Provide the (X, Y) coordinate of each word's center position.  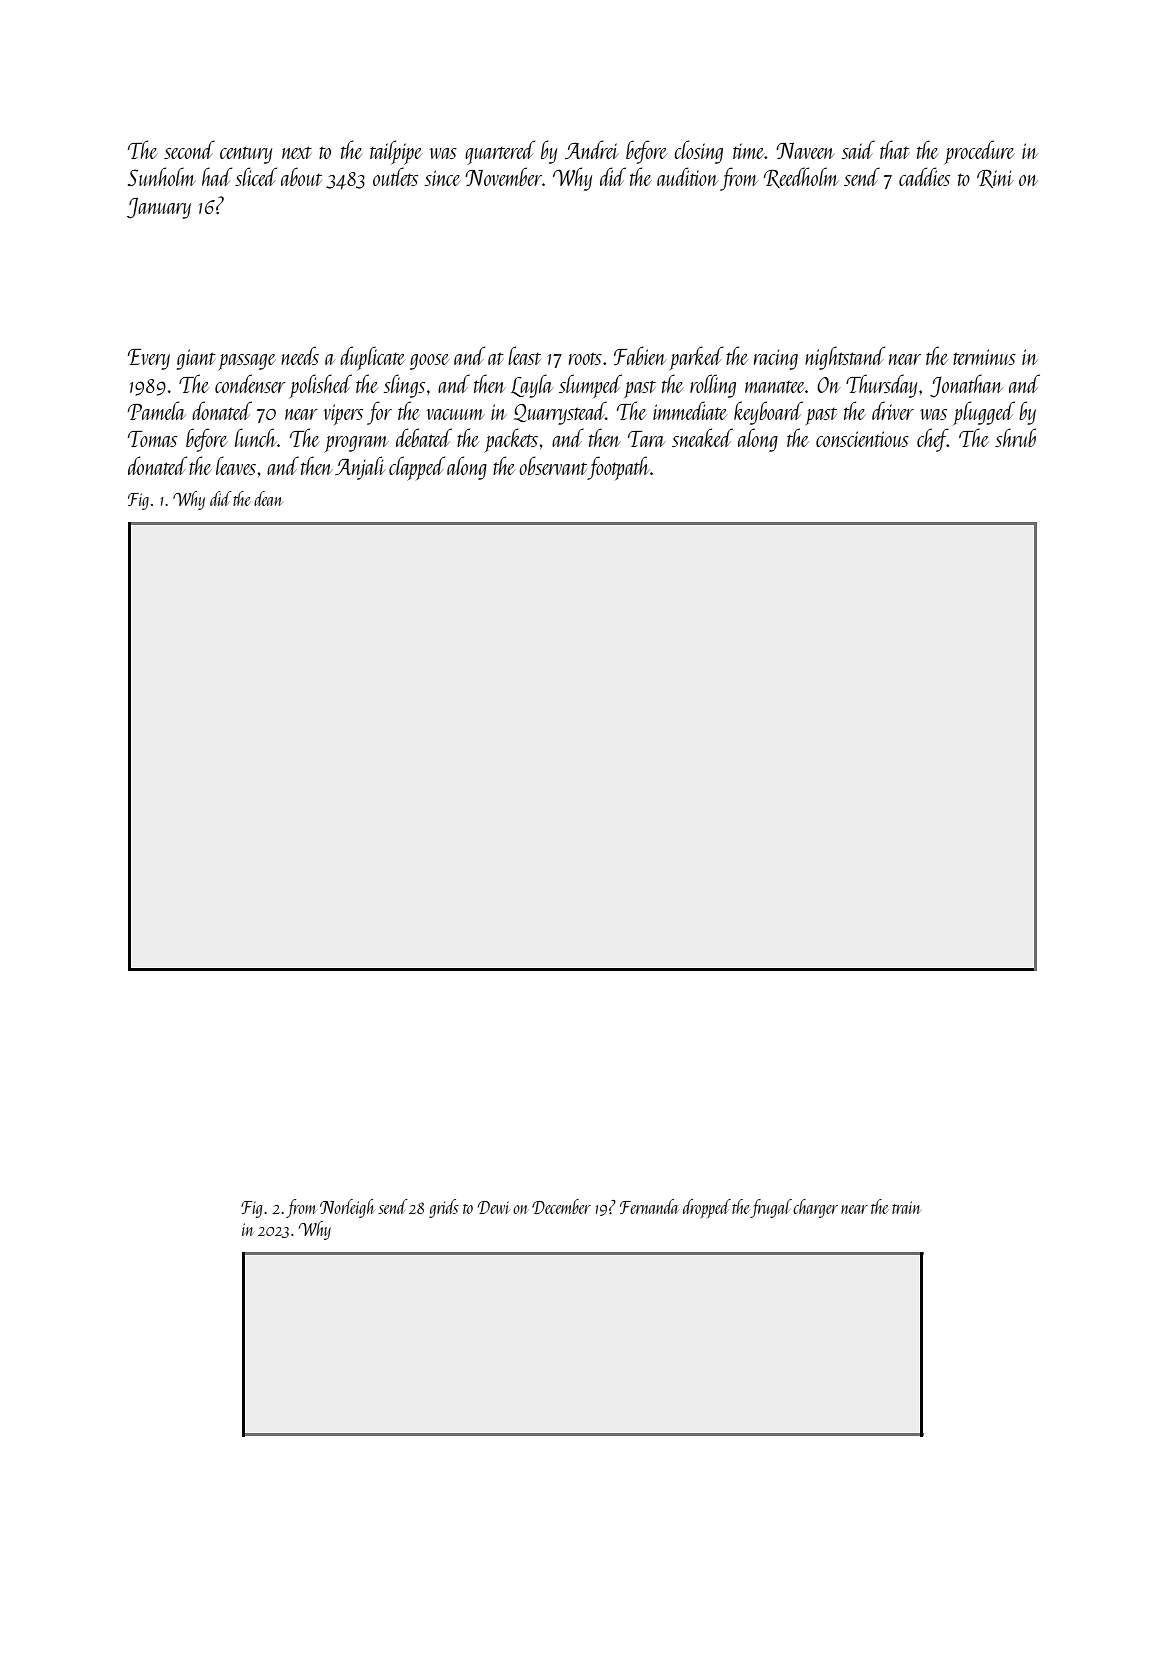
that (894, 149)
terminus (984, 357)
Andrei (592, 149)
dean (268, 498)
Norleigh (347, 1208)
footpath (619, 468)
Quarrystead (560, 413)
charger (815, 1208)
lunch (256, 437)
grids (443, 1208)
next (297, 152)
